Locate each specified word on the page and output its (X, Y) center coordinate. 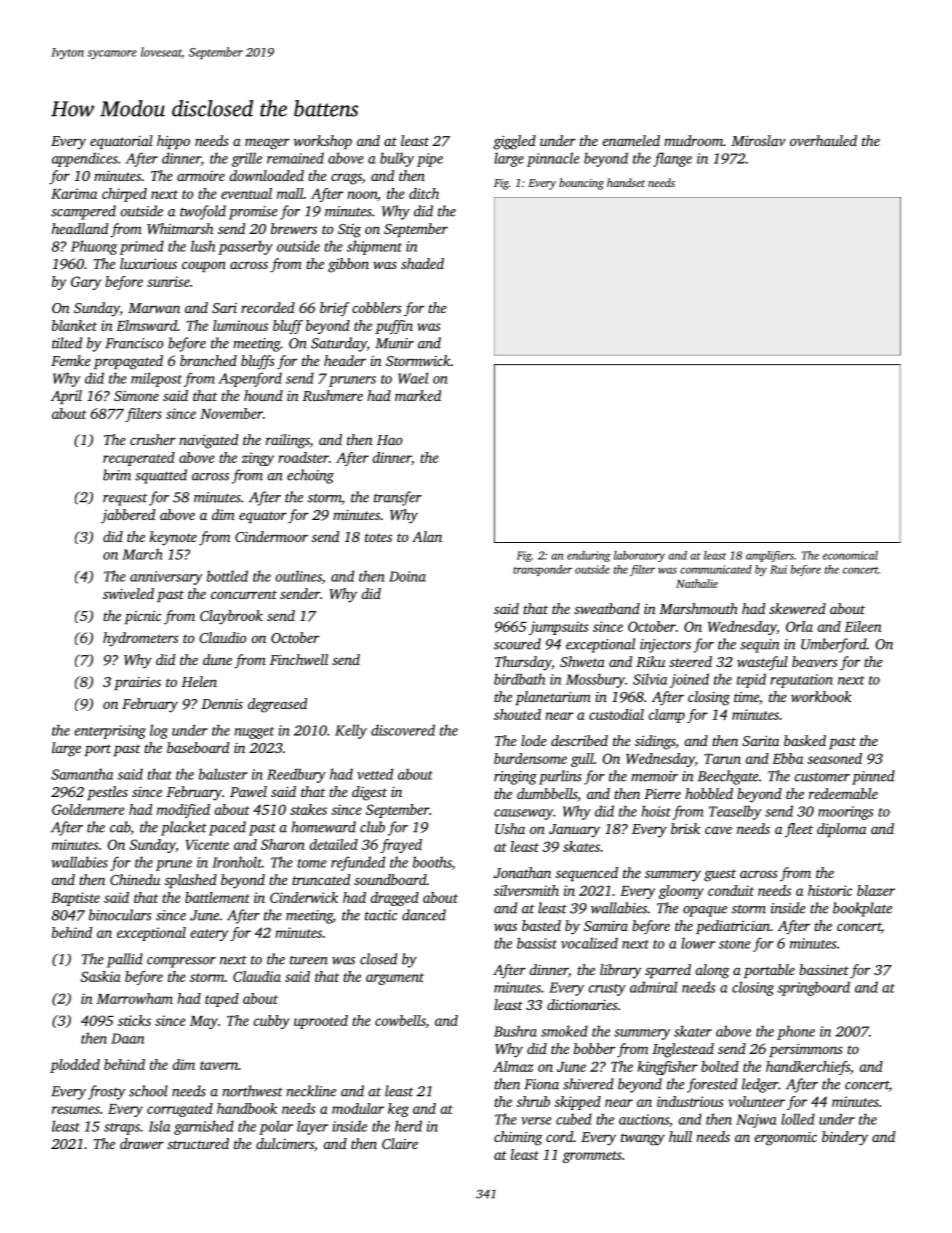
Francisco (134, 343)
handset (626, 182)
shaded (422, 263)
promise (253, 213)
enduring (588, 556)
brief (334, 309)
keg (398, 1110)
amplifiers (770, 556)
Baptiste (75, 899)
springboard (813, 988)
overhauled (823, 140)
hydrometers (140, 639)
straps (122, 1129)
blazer (876, 890)
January (574, 831)
